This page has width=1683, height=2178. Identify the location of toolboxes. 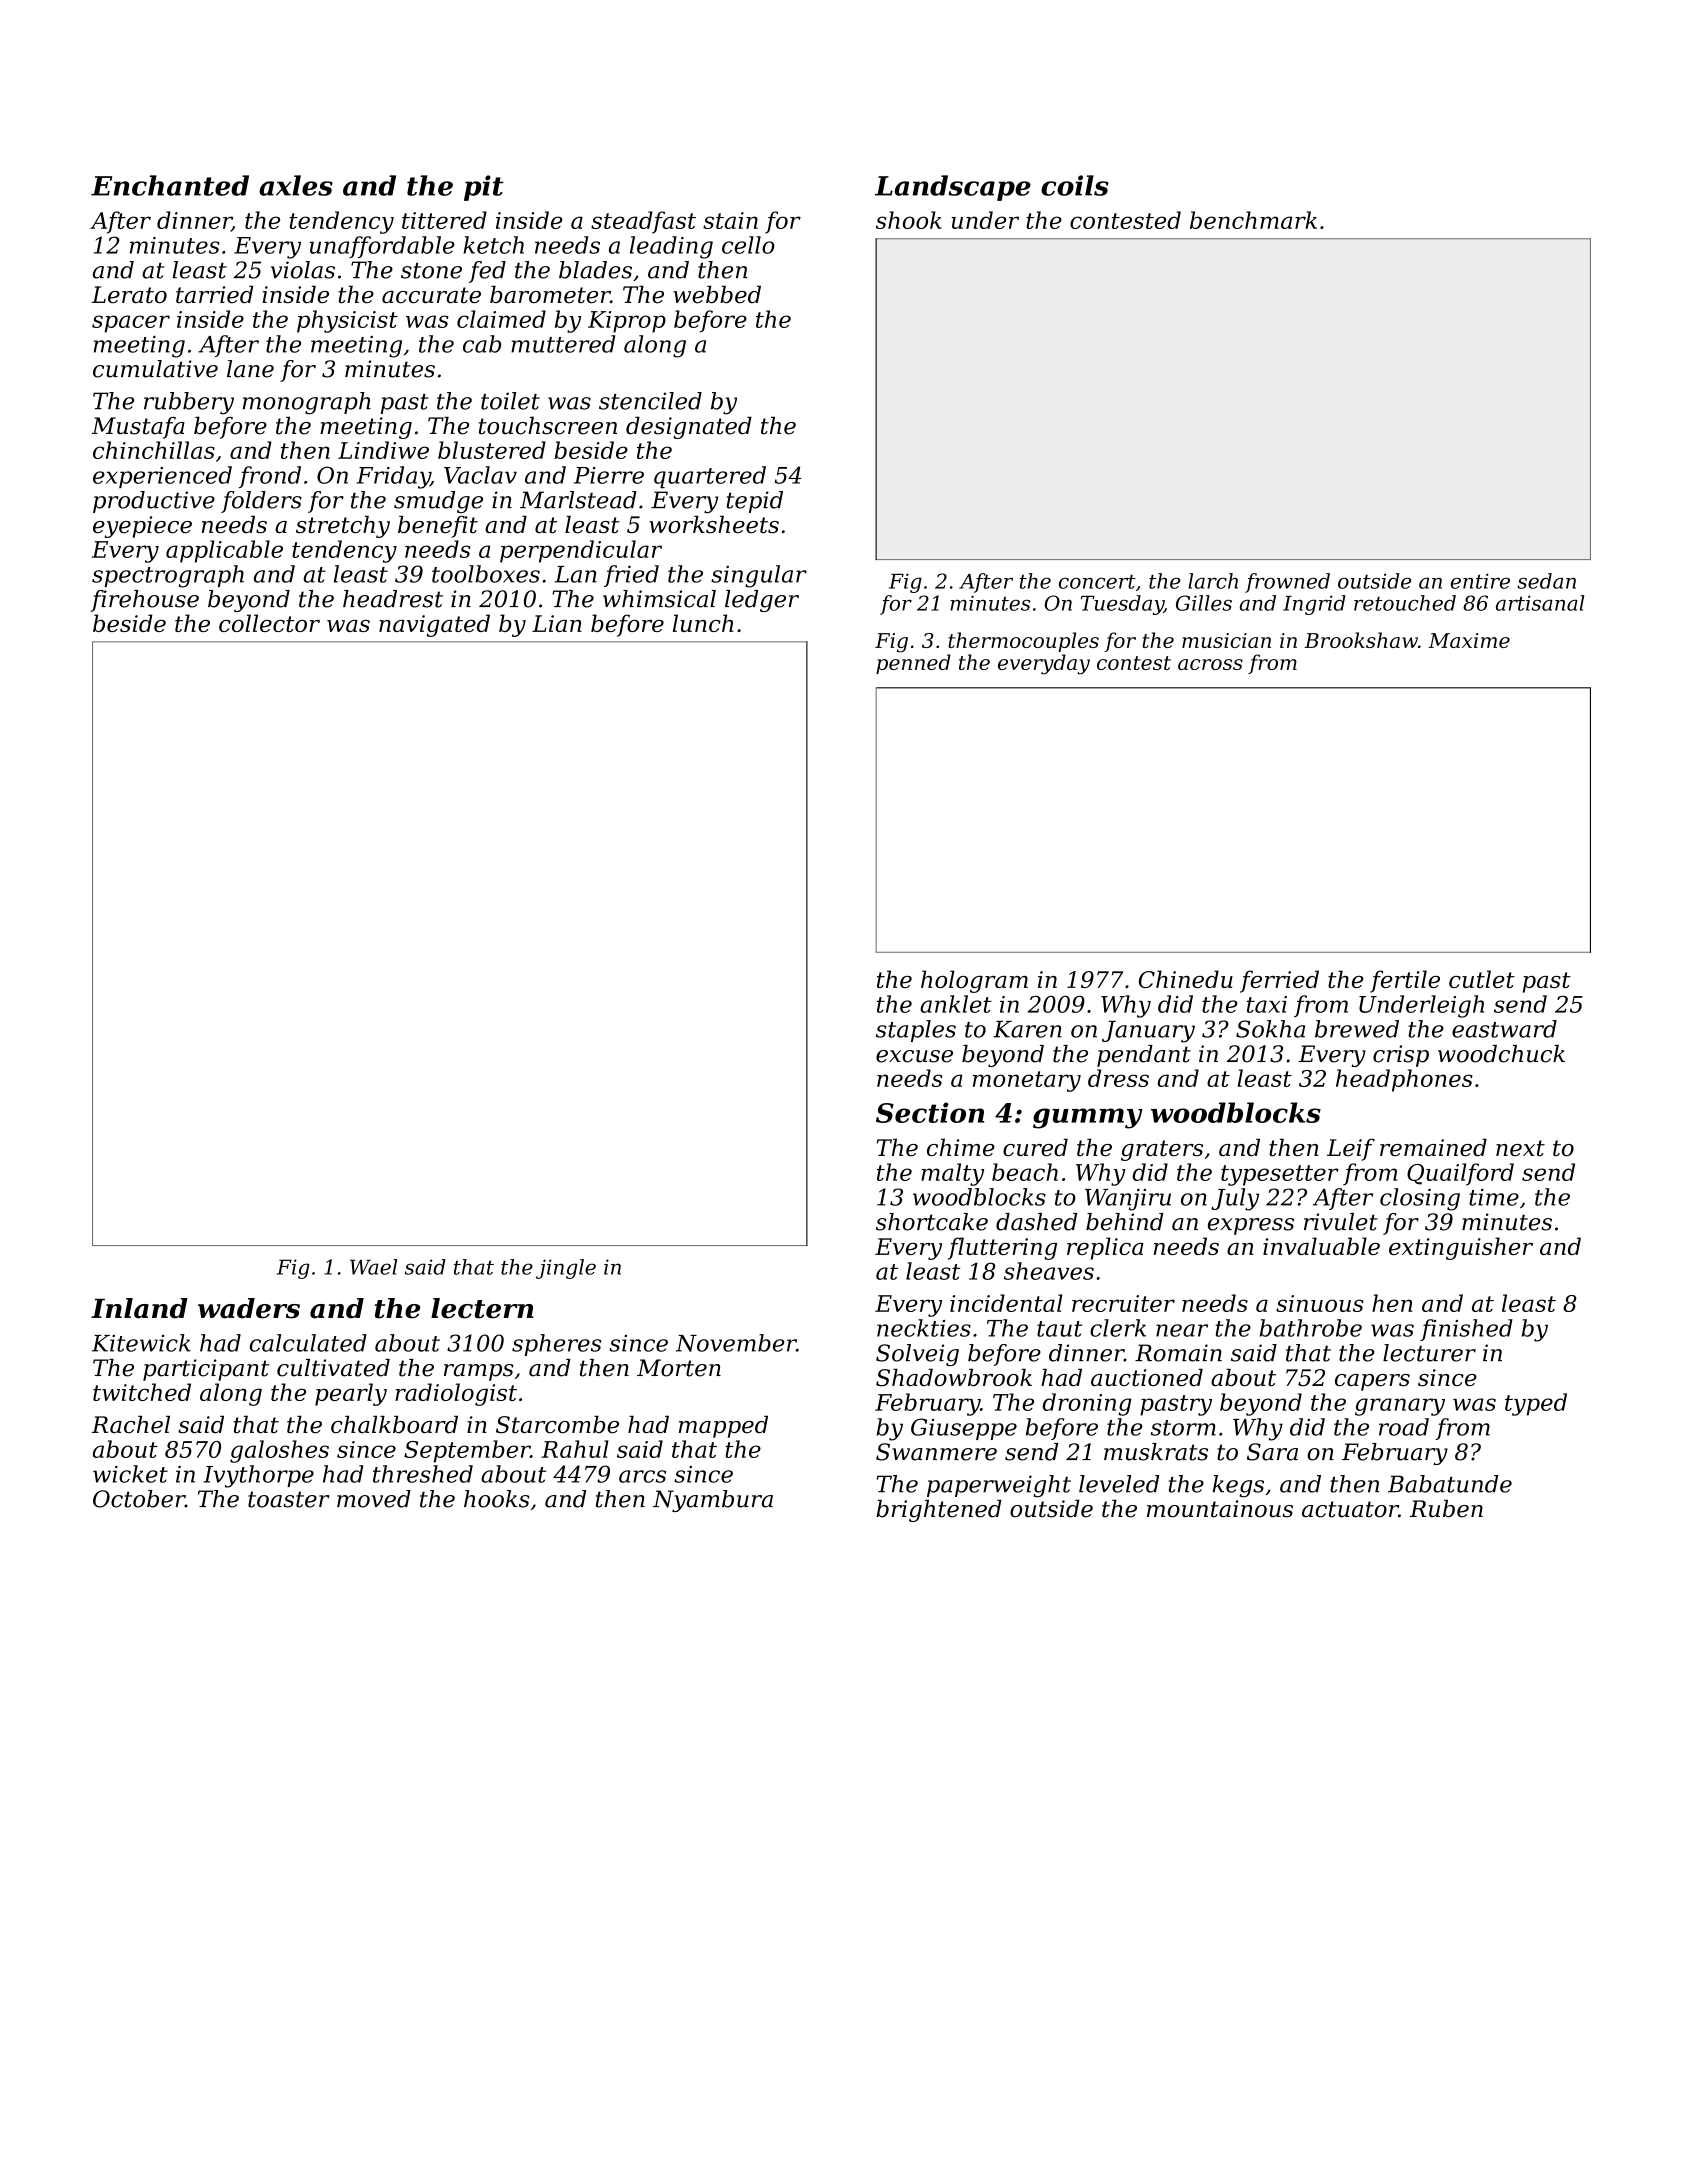
(486, 574).
